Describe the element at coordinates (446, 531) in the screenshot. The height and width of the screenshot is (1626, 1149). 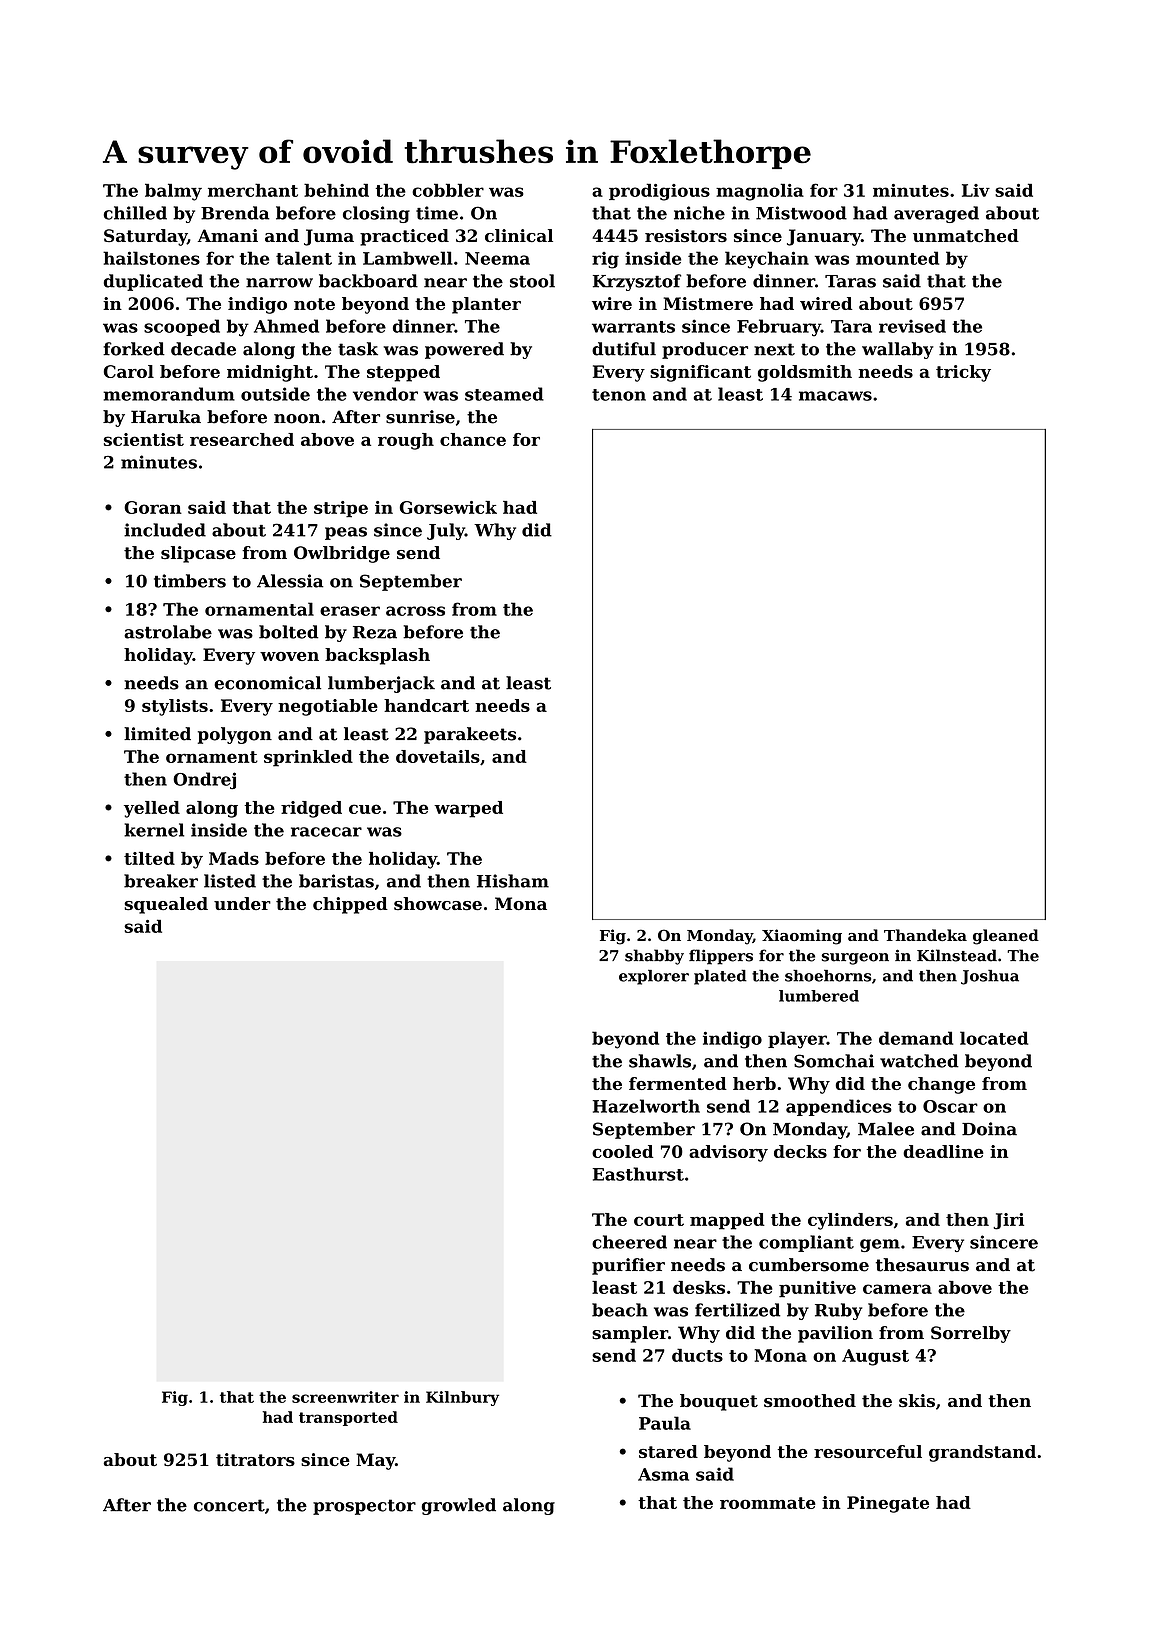
I see `July` at that location.
